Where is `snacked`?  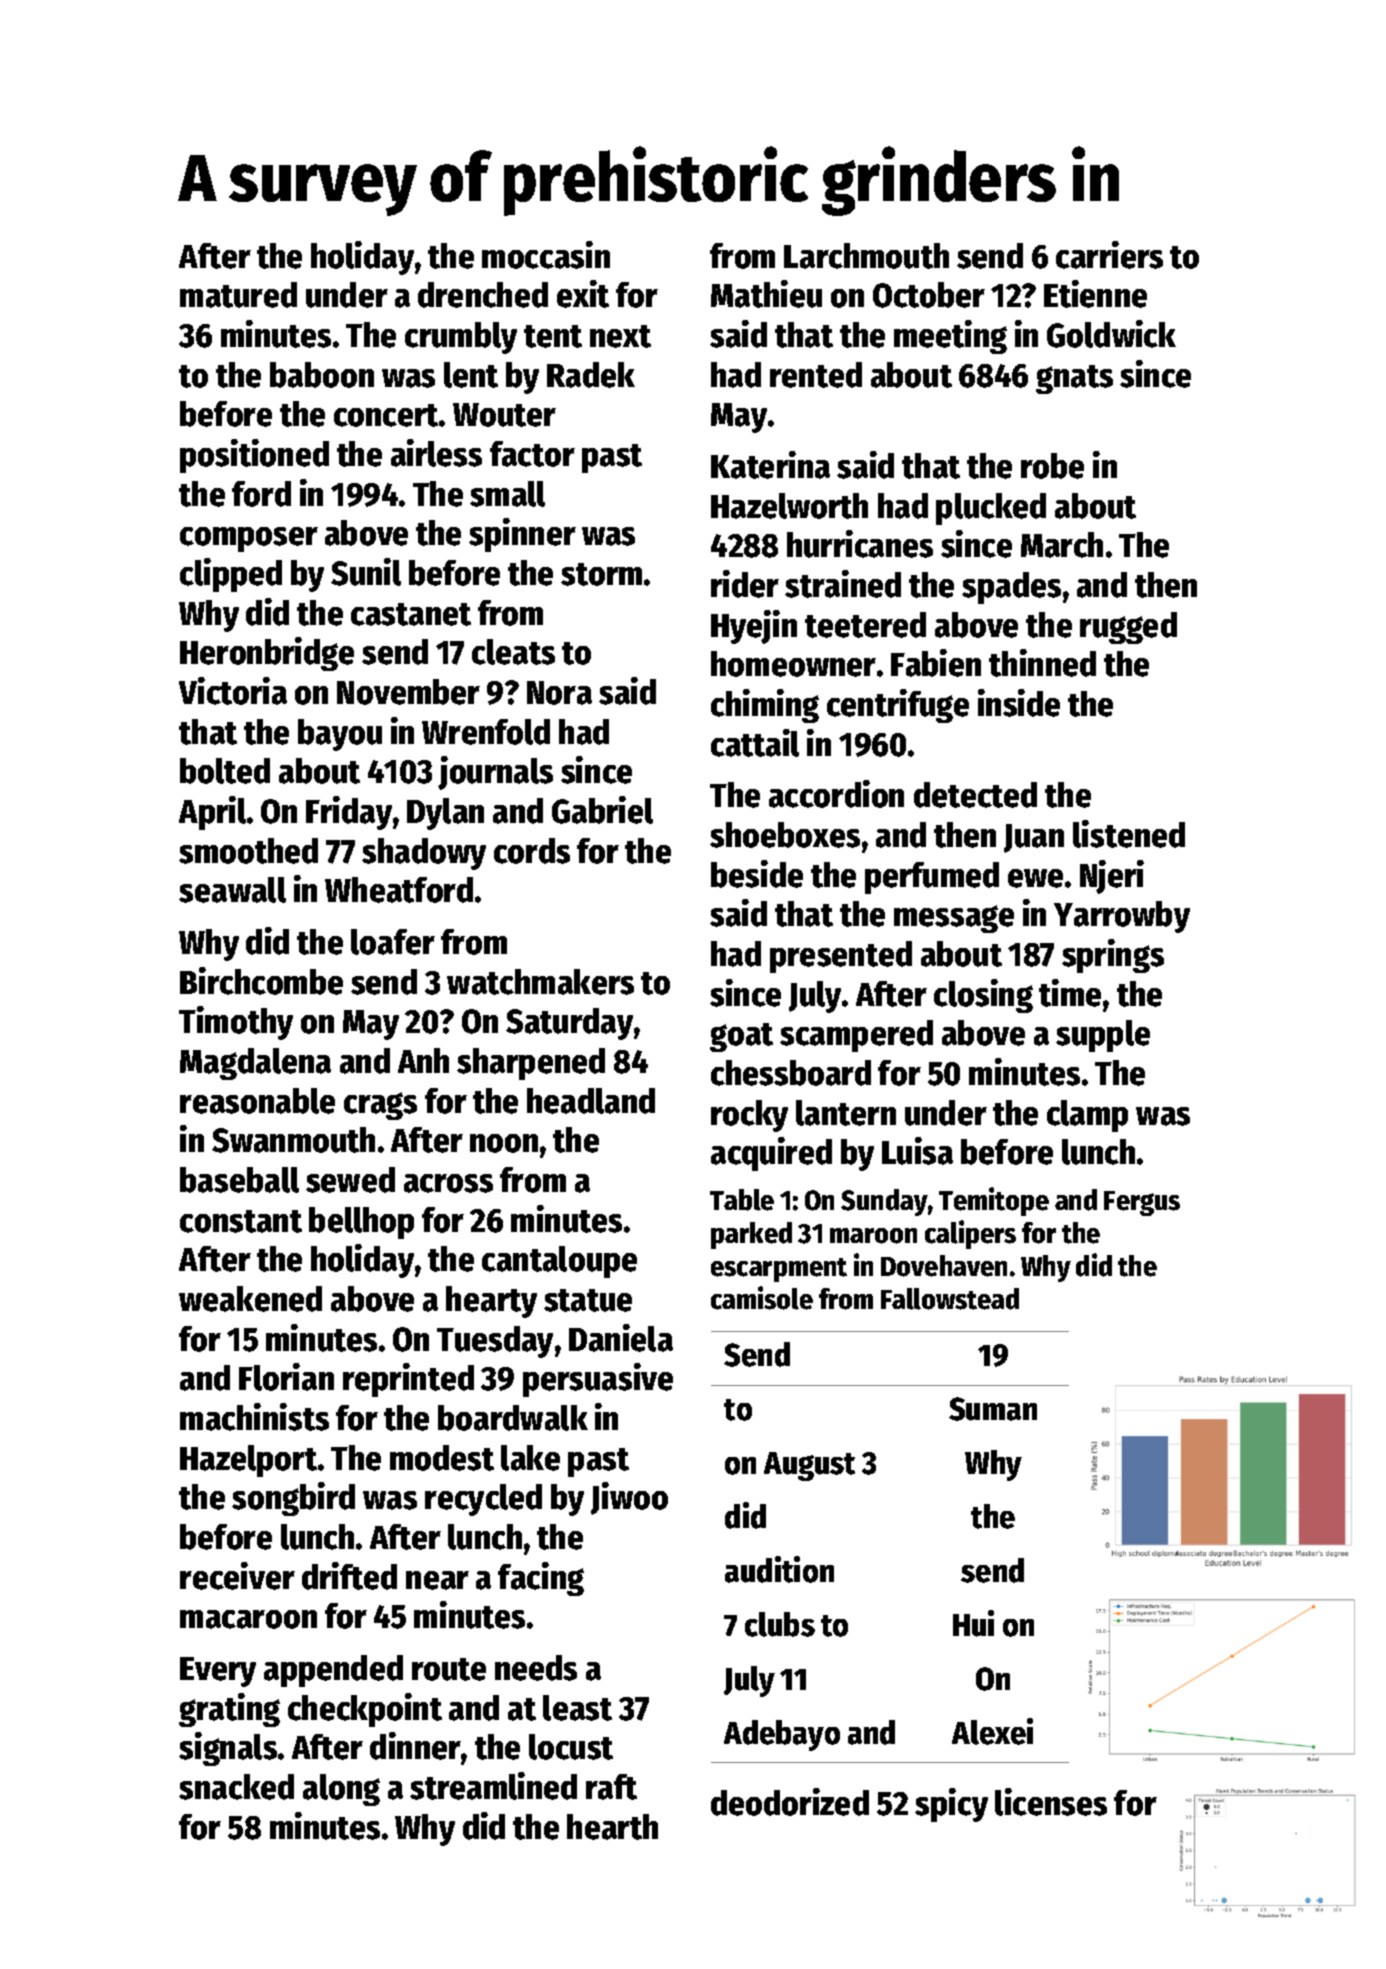 snacked is located at coordinates (236, 1787).
